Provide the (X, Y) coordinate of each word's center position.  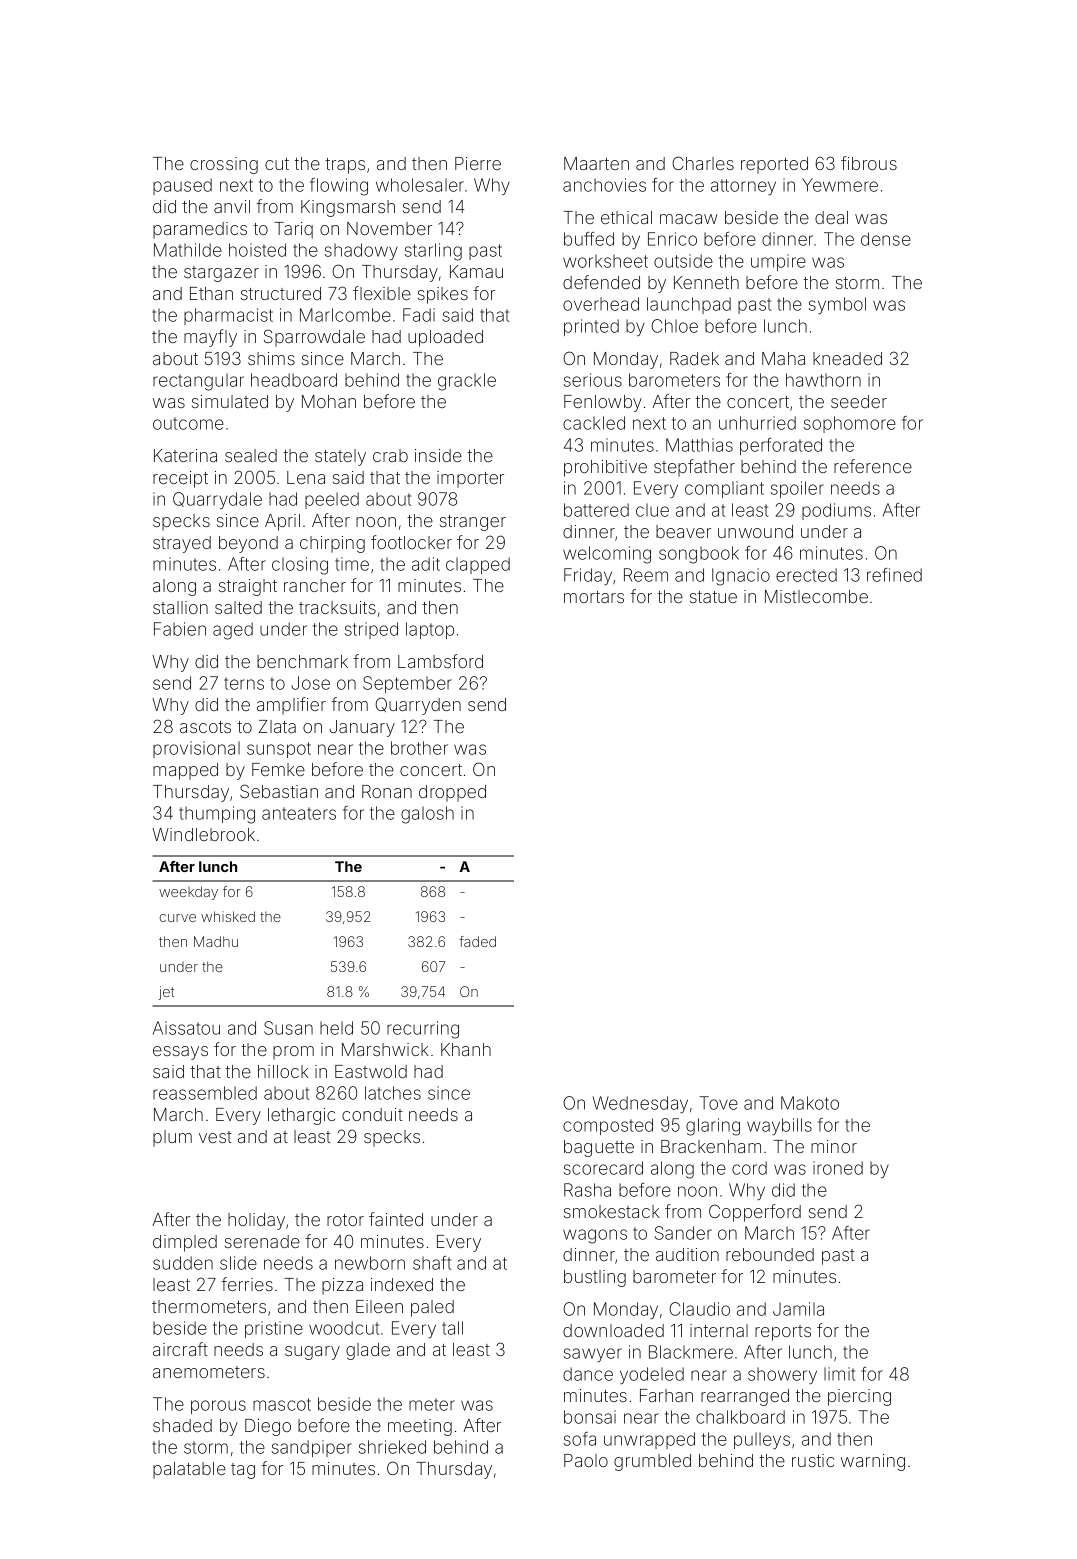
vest (215, 1137)
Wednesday (640, 1104)
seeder (859, 401)
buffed (589, 239)
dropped (452, 793)
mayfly (210, 338)
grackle (467, 382)
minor (834, 1146)
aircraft (180, 1349)
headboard (294, 380)
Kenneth (706, 282)
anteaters (299, 813)
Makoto (810, 1103)
